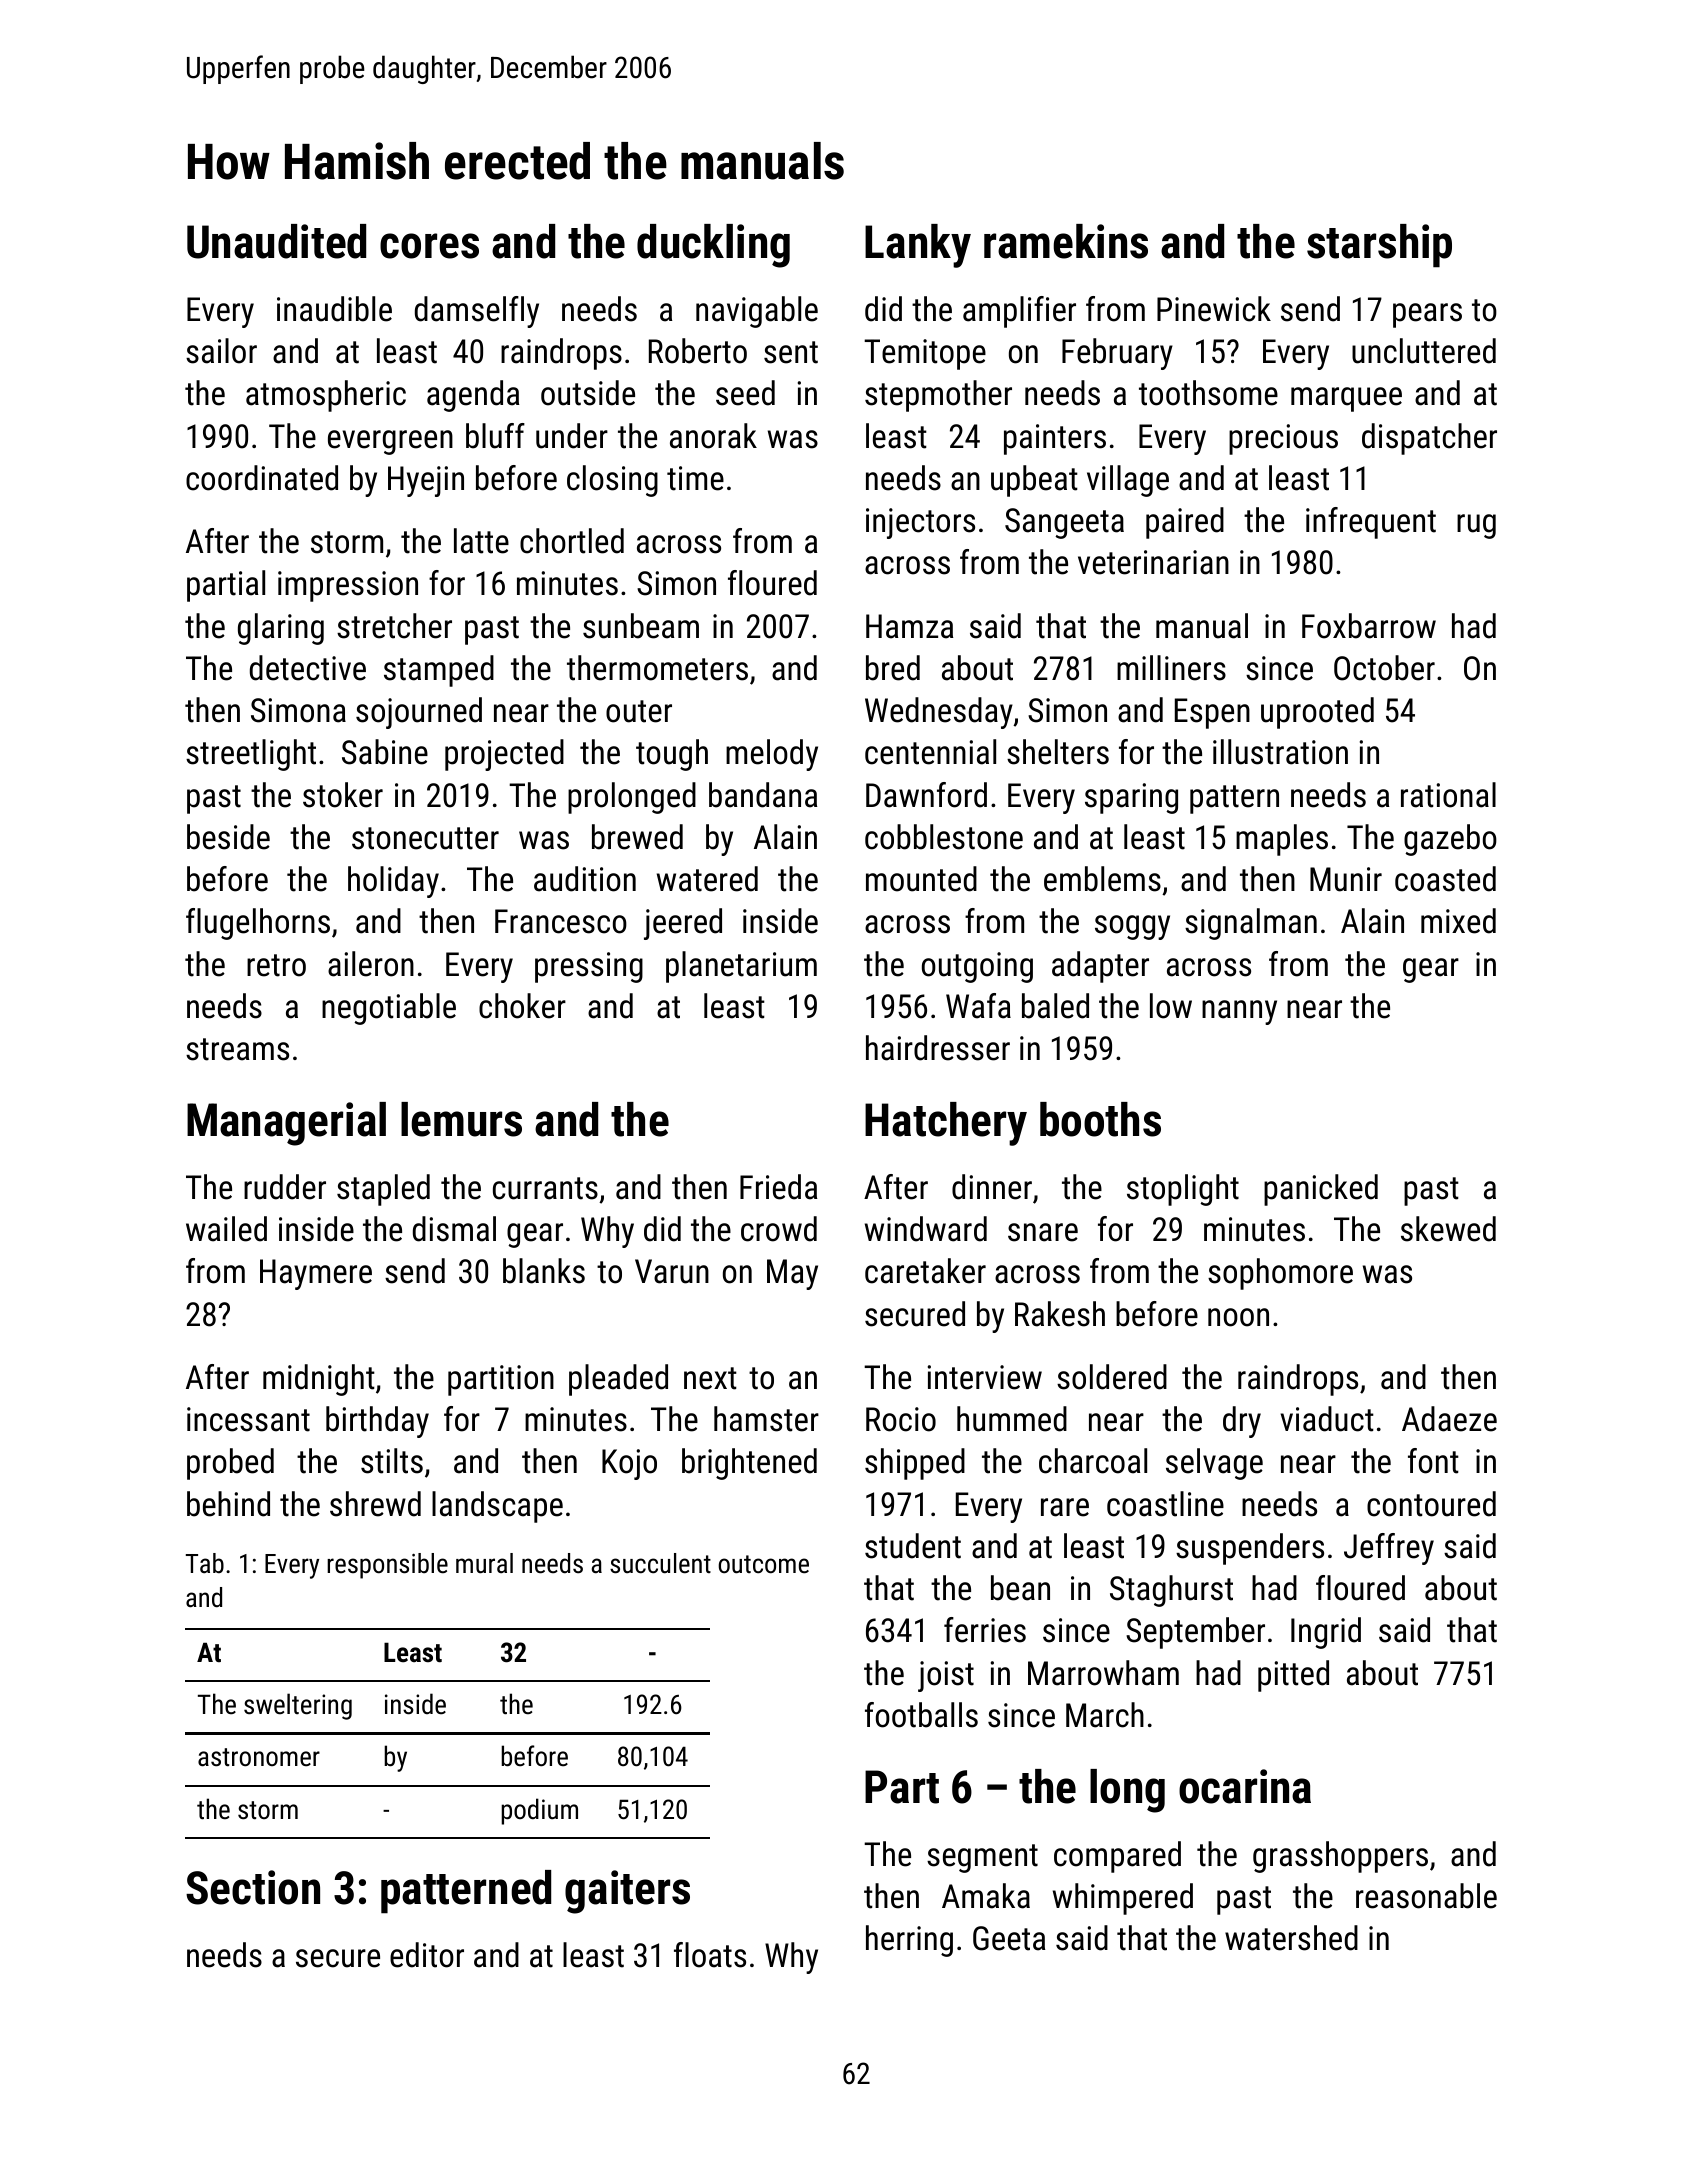 Image resolution: width=1683 pixels, height=2178 pixels. I want to click on dismal, so click(454, 1229).
